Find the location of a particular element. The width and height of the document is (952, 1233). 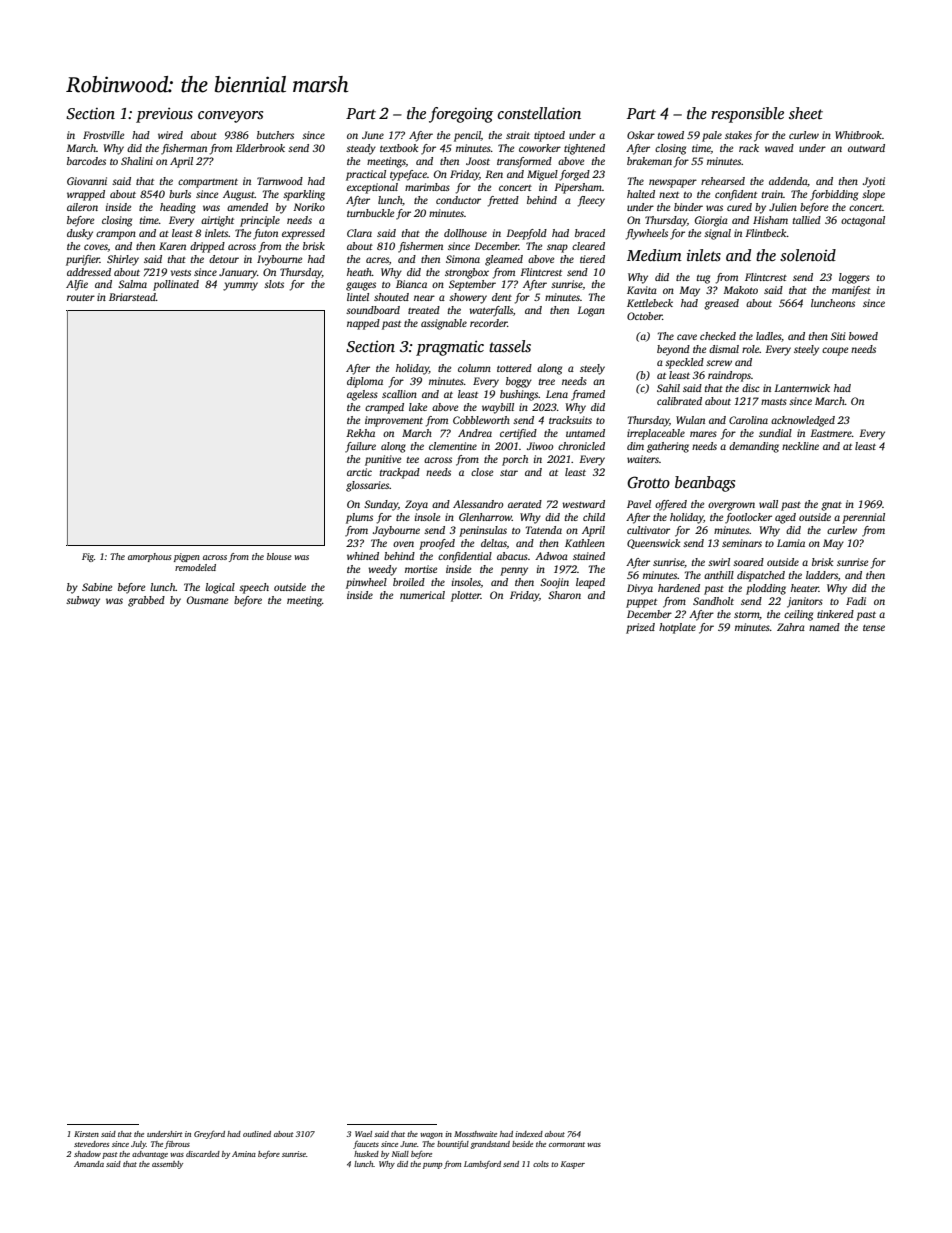

vests is located at coordinates (181, 273).
